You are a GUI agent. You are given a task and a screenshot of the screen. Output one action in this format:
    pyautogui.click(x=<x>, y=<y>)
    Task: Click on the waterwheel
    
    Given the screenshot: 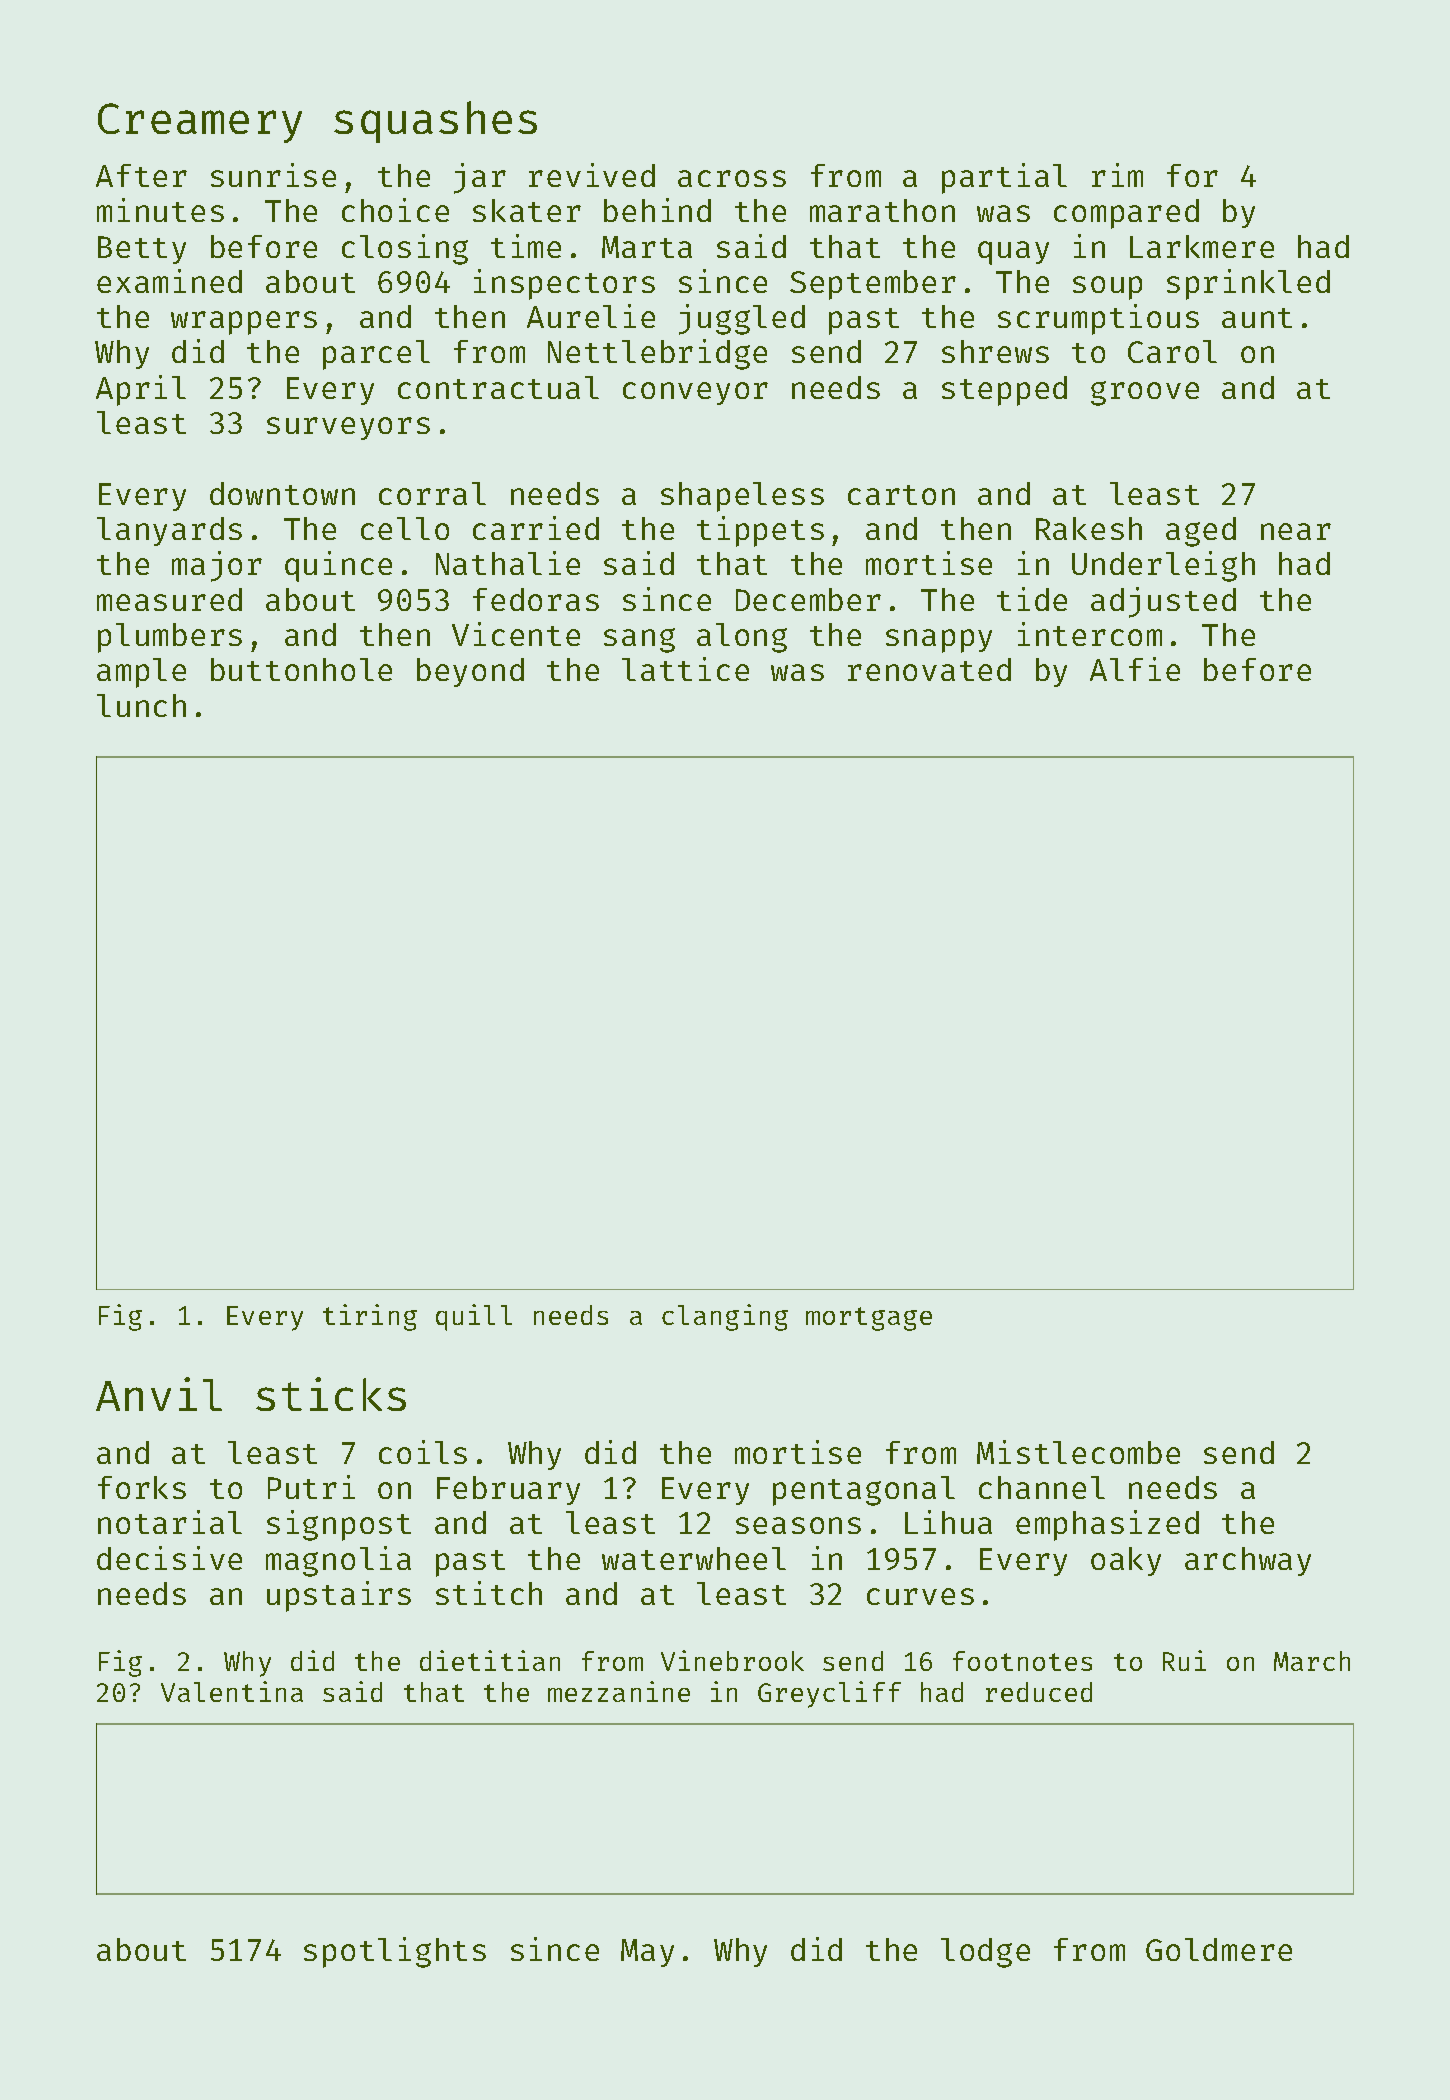 What is the action you would take?
    pyautogui.click(x=694, y=1558)
